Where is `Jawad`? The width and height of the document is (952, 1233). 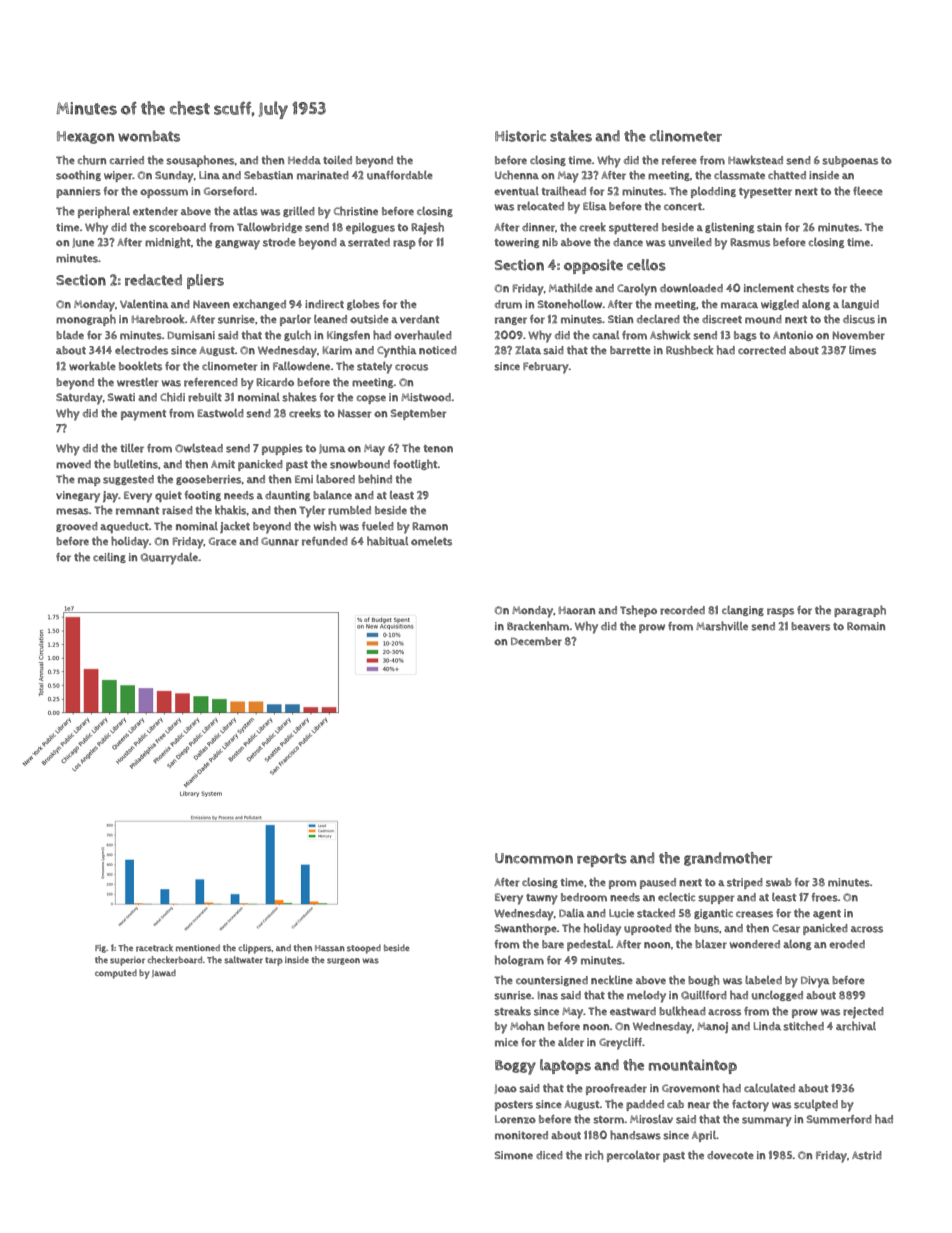 Jawad is located at coordinates (164, 973).
